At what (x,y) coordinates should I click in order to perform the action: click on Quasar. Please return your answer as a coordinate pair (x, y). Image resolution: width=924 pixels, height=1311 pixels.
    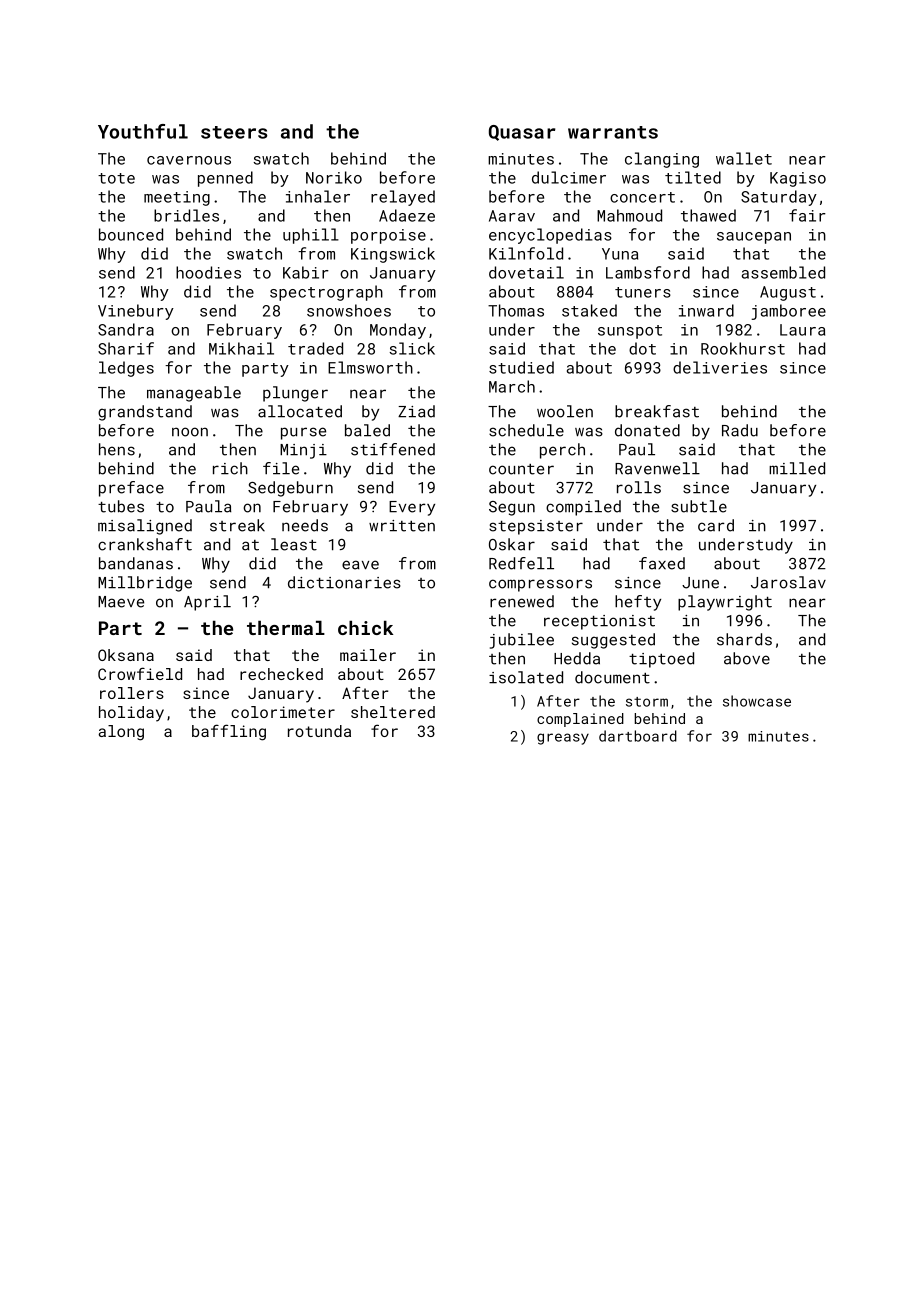
    Looking at the image, I should click on (522, 133).
